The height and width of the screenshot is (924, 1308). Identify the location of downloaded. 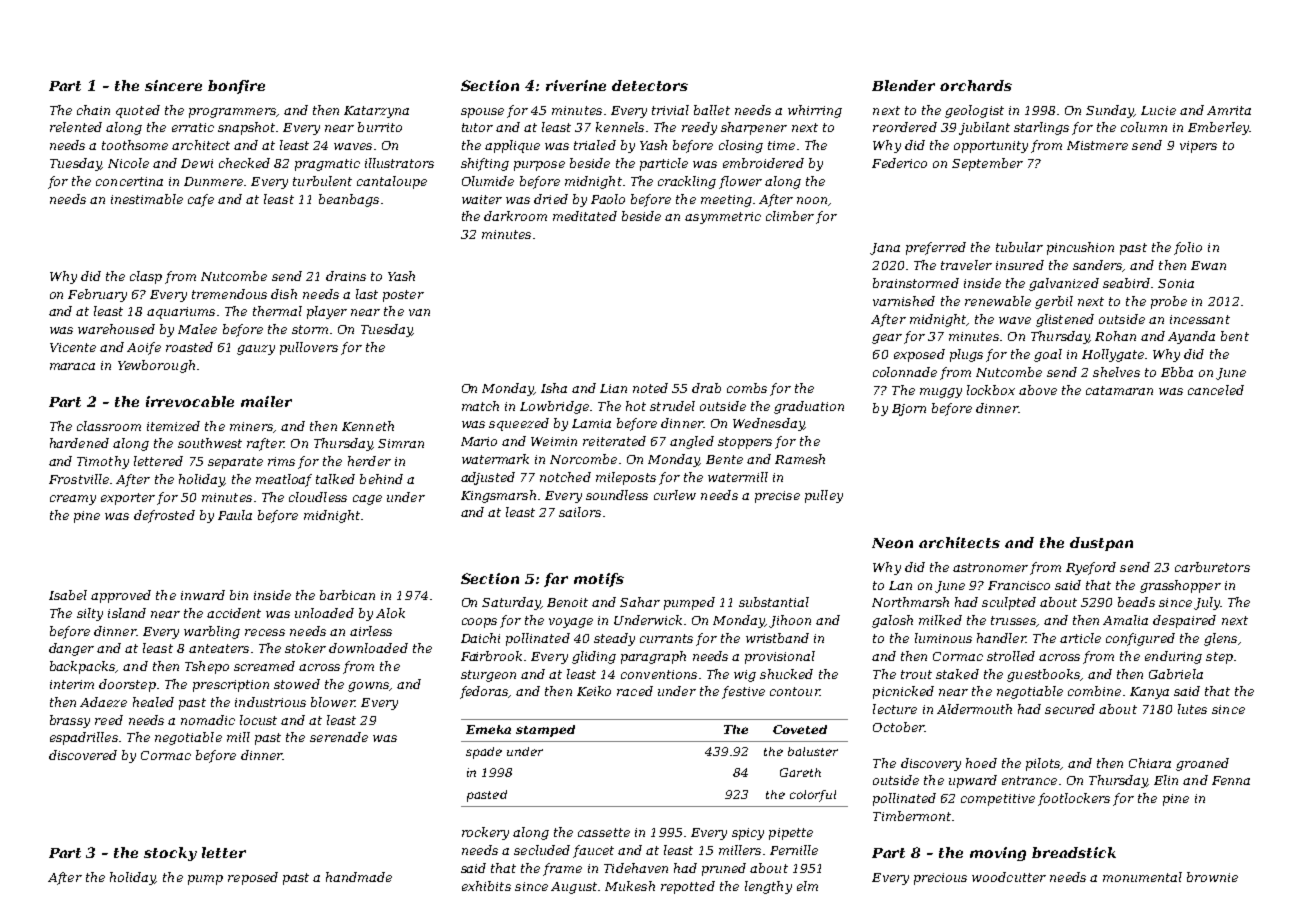
(368, 648).
